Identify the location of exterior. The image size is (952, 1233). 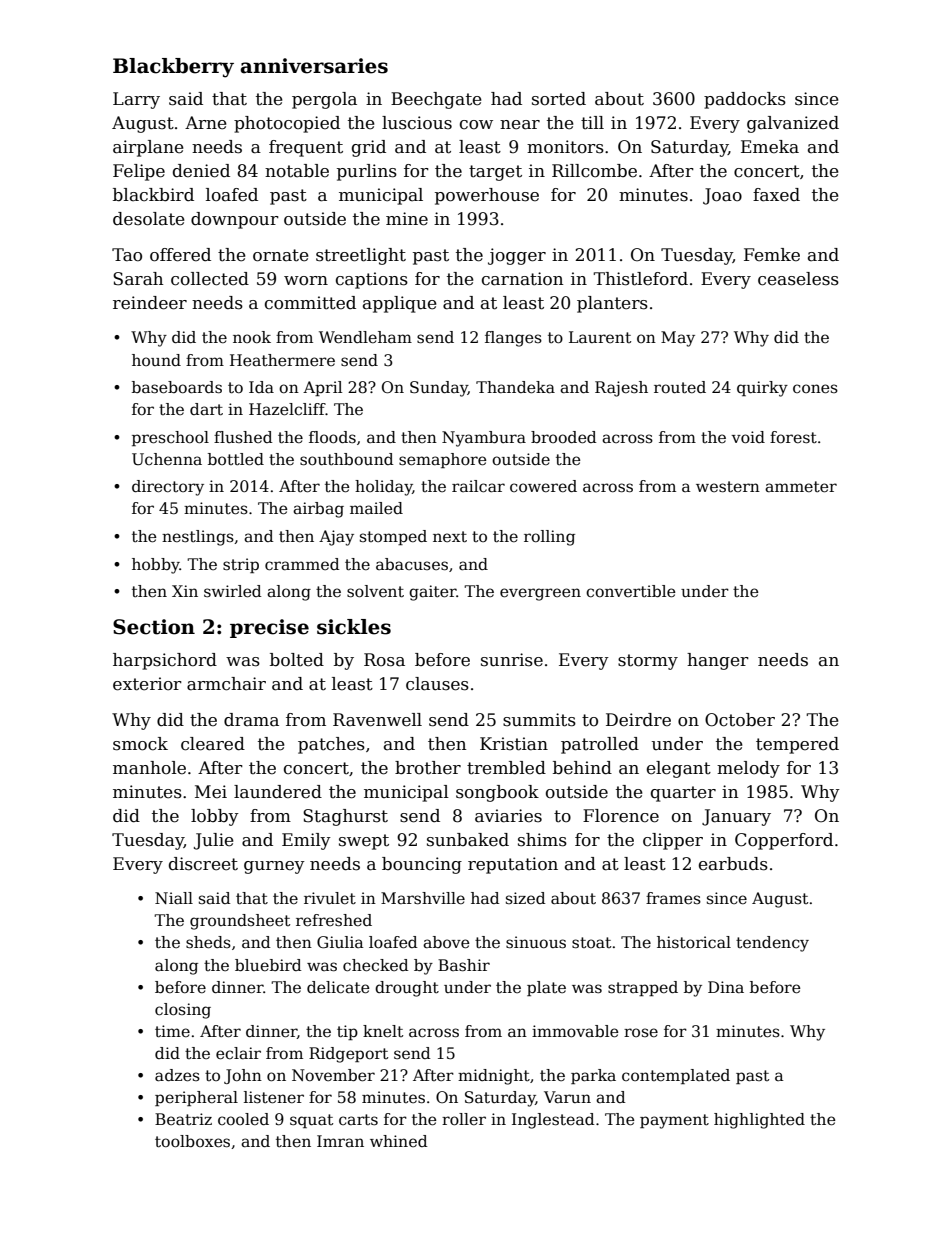
(147, 684).
